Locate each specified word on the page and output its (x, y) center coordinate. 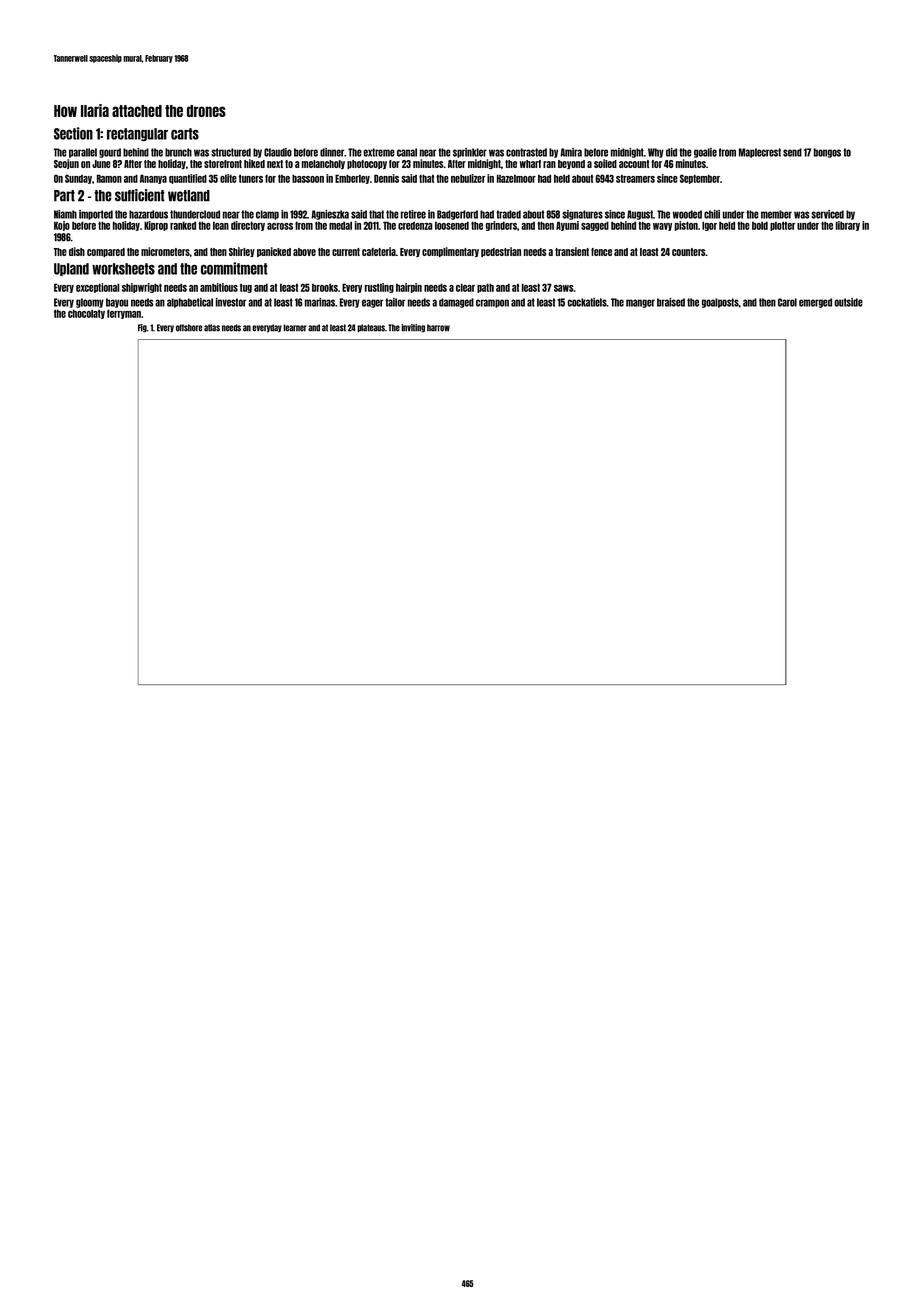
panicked (274, 252)
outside (849, 302)
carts (185, 134)
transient (572, 251)
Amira (571, 152)
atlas (212, 328)
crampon (492, 303)
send (792, 152)
